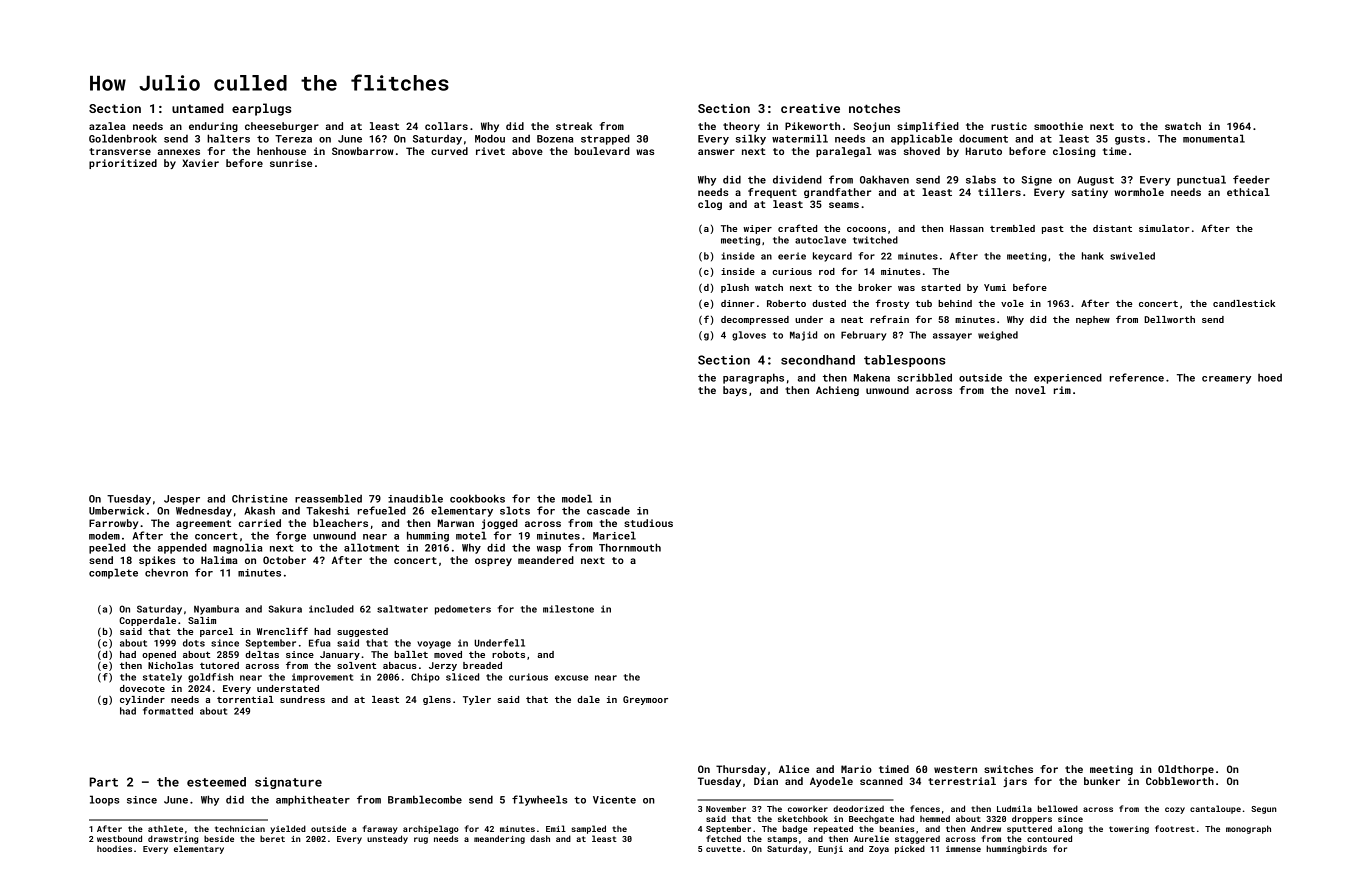 The width and height of the screenshot is (1372, 887). What do you see at coordinates (874, 108) in the screenshot?
I see `notches` at bounding box center [874, 108].
